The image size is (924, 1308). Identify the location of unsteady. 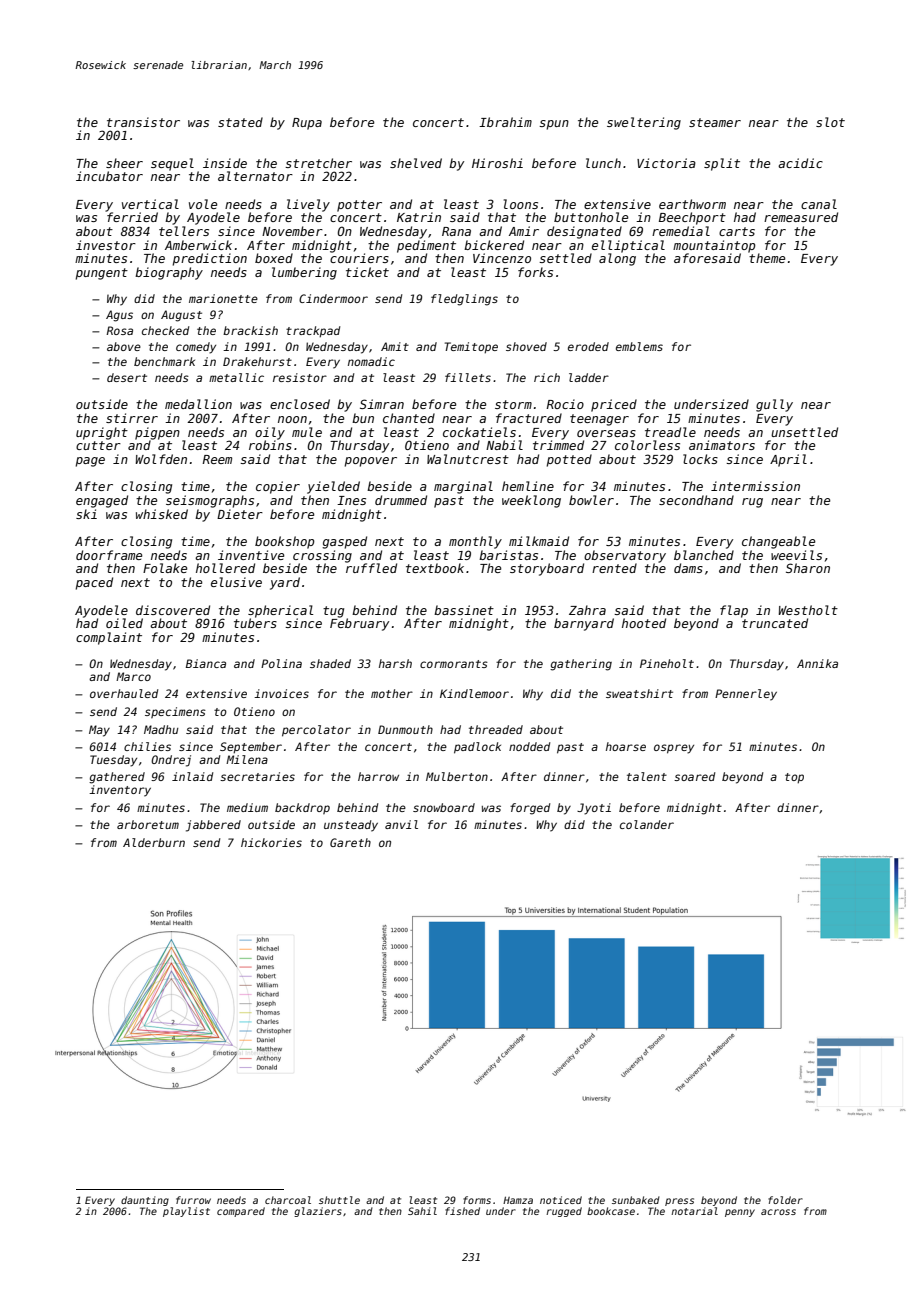
(351, 826).
